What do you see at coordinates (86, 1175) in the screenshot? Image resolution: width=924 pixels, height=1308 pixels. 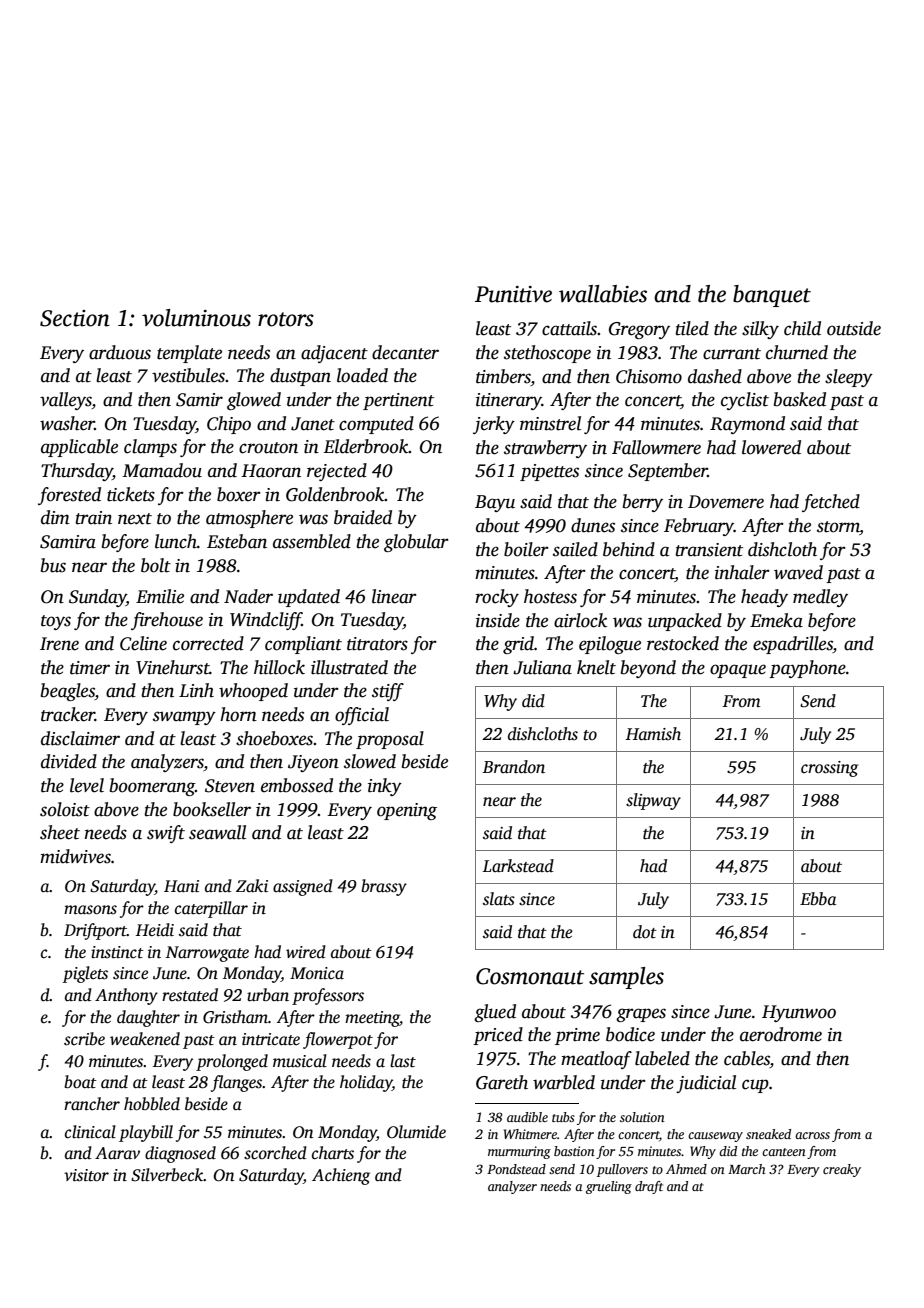 I see `visitor` at bounding box center [86, 1175].
